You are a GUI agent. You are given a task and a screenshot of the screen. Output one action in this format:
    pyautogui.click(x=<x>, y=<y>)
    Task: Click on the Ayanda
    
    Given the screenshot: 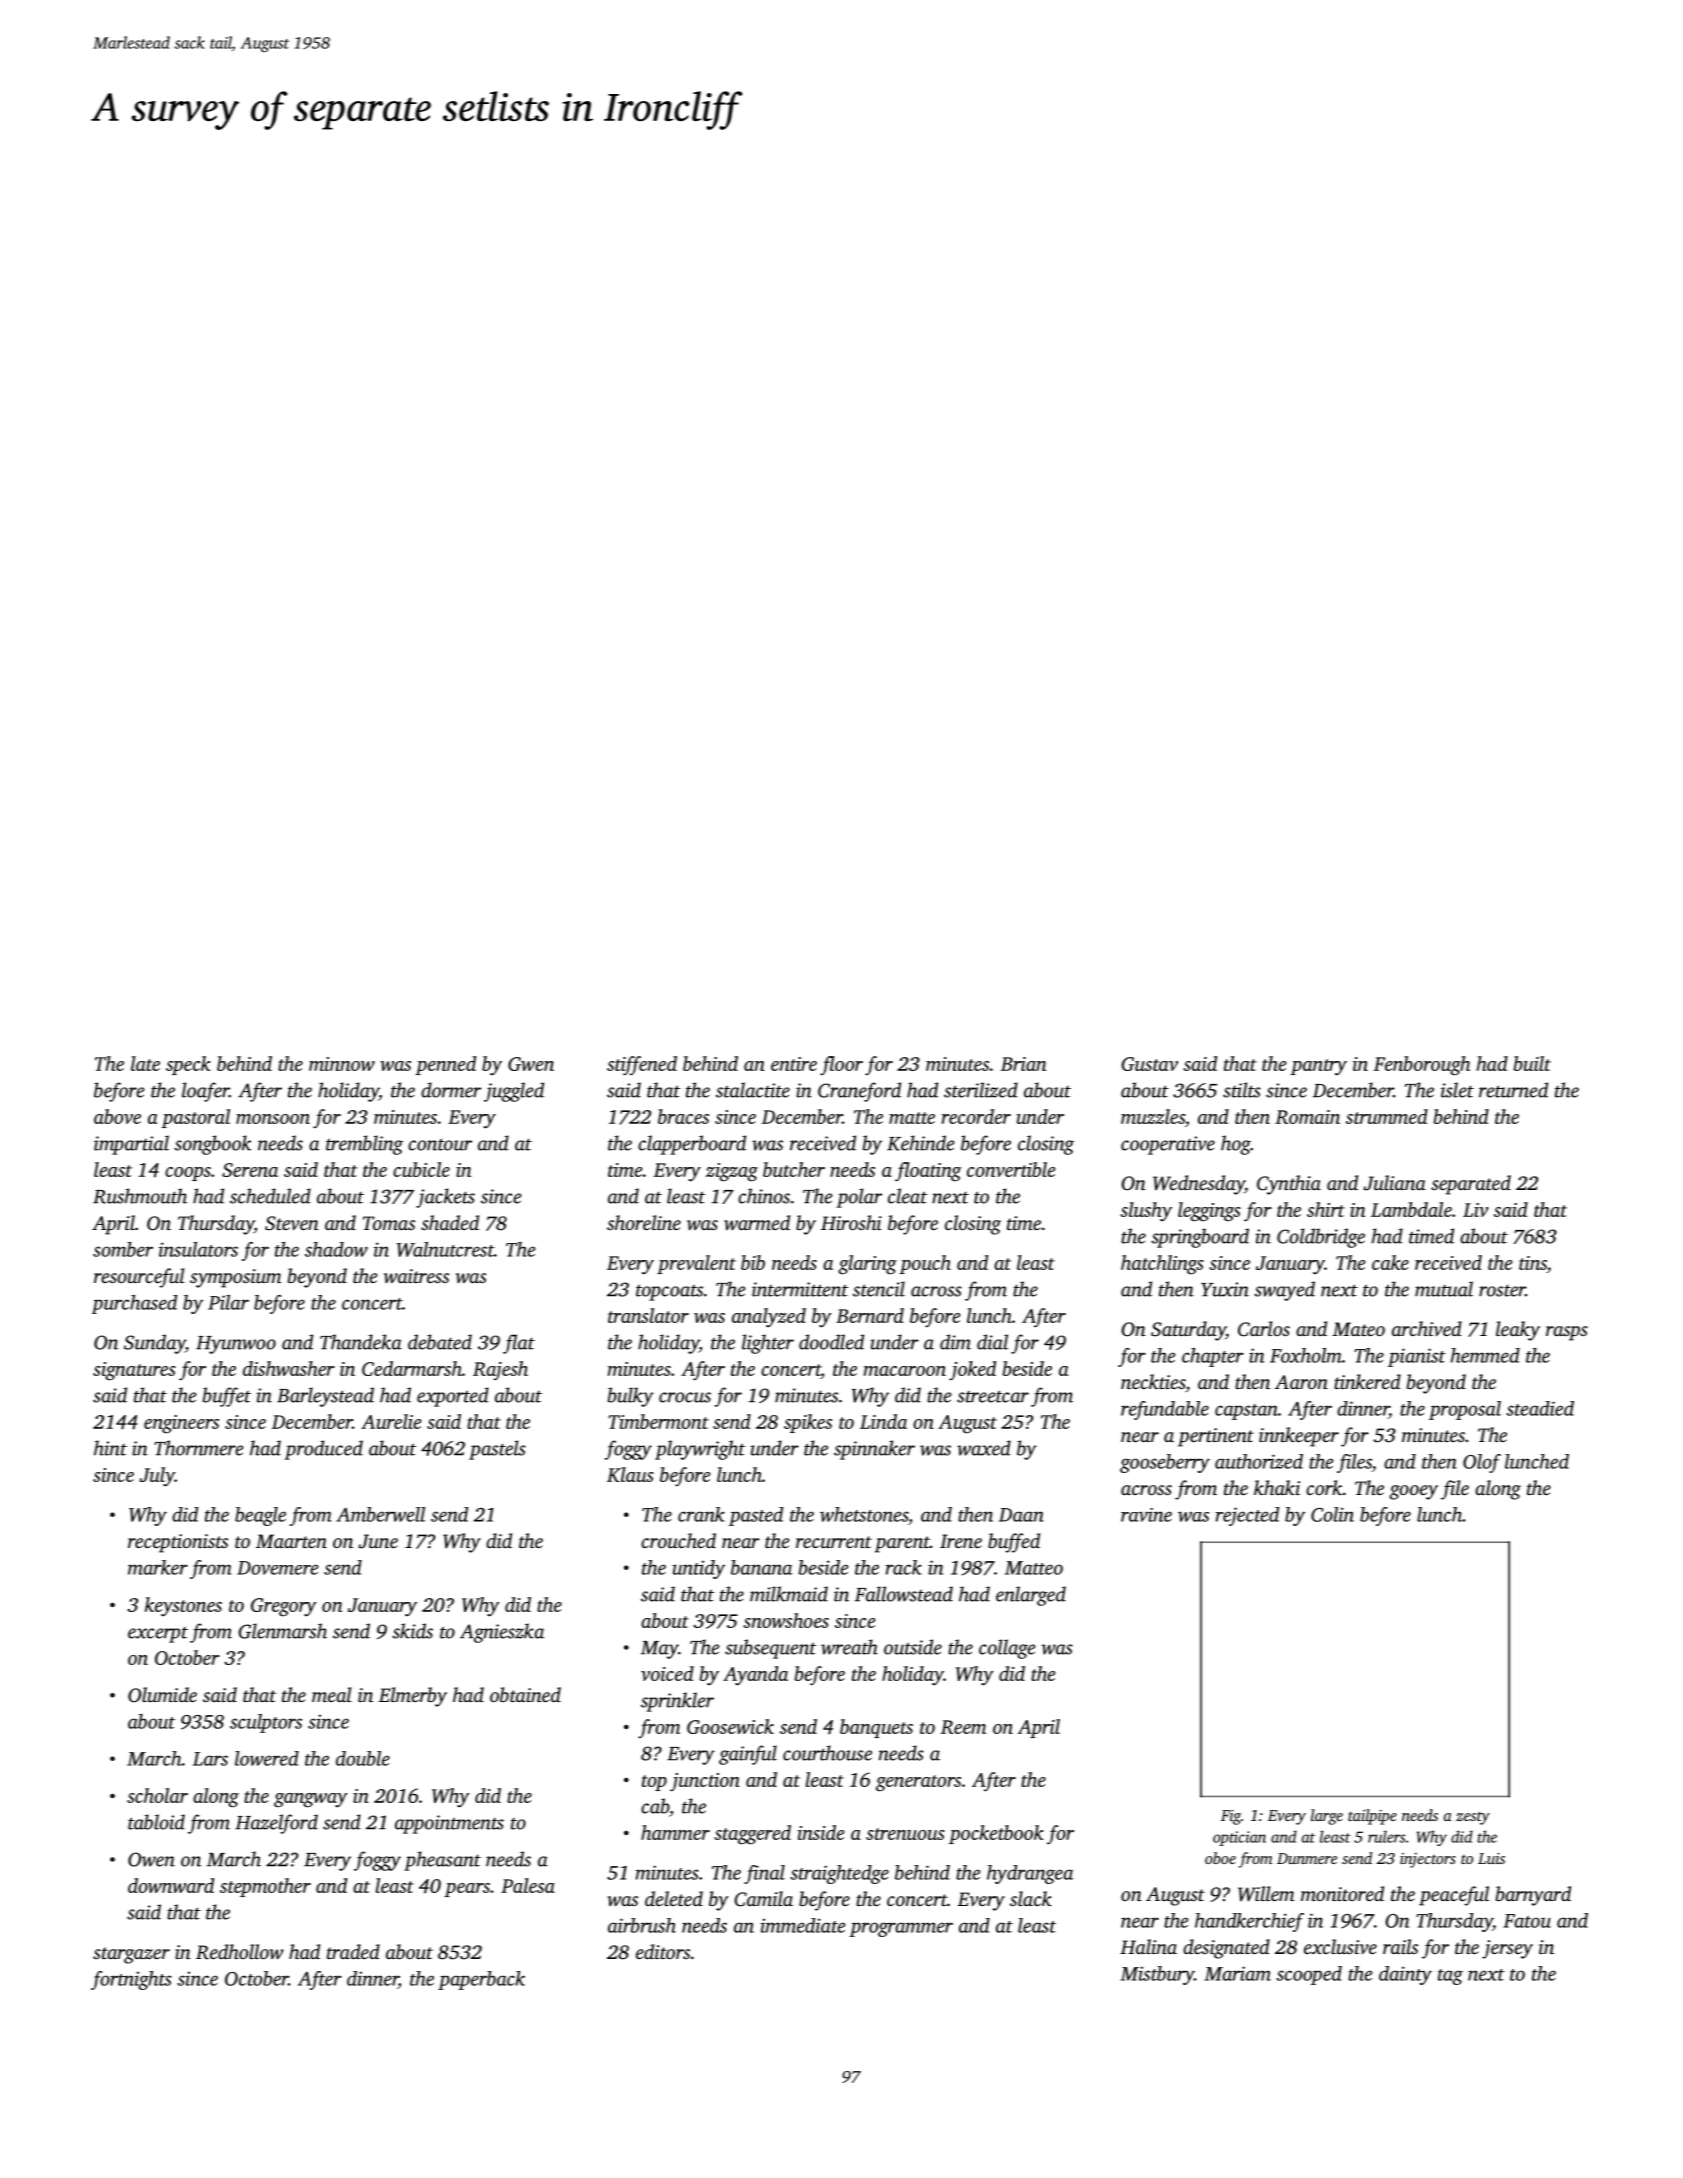 What is the action you would take?
    pyautogui.click(x=755, y=1676)
